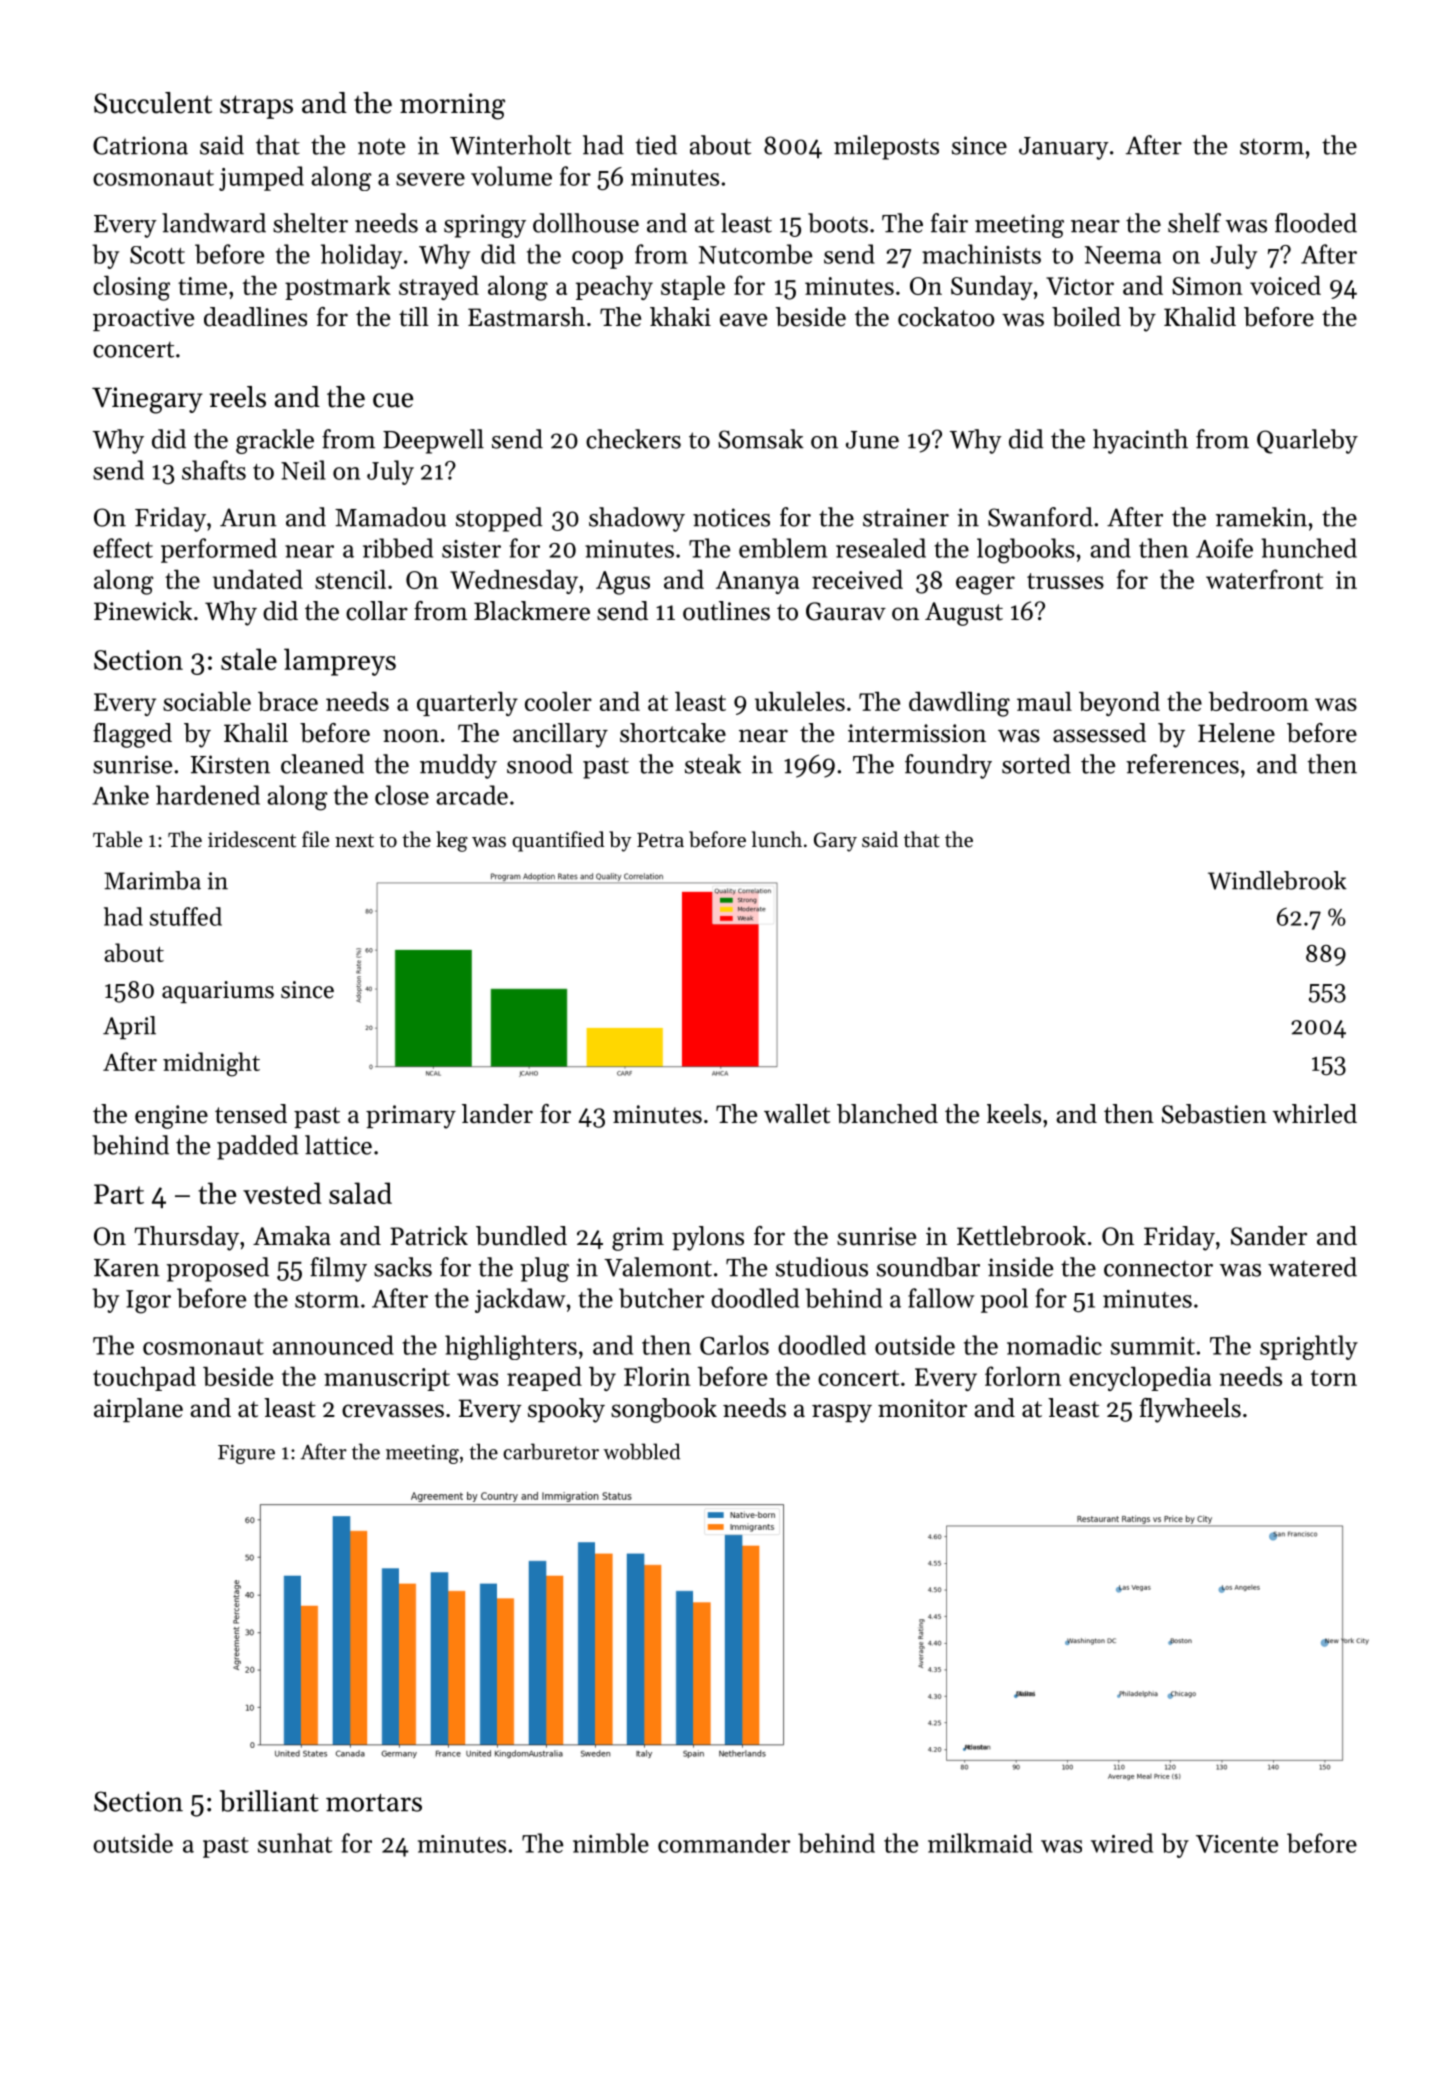 The width and height of the screenshot is (1450, 2100). What do you see at coordinates (1158, 1268) in the screenshot?
I see `connector` at bounding box center [1158, 1268].
